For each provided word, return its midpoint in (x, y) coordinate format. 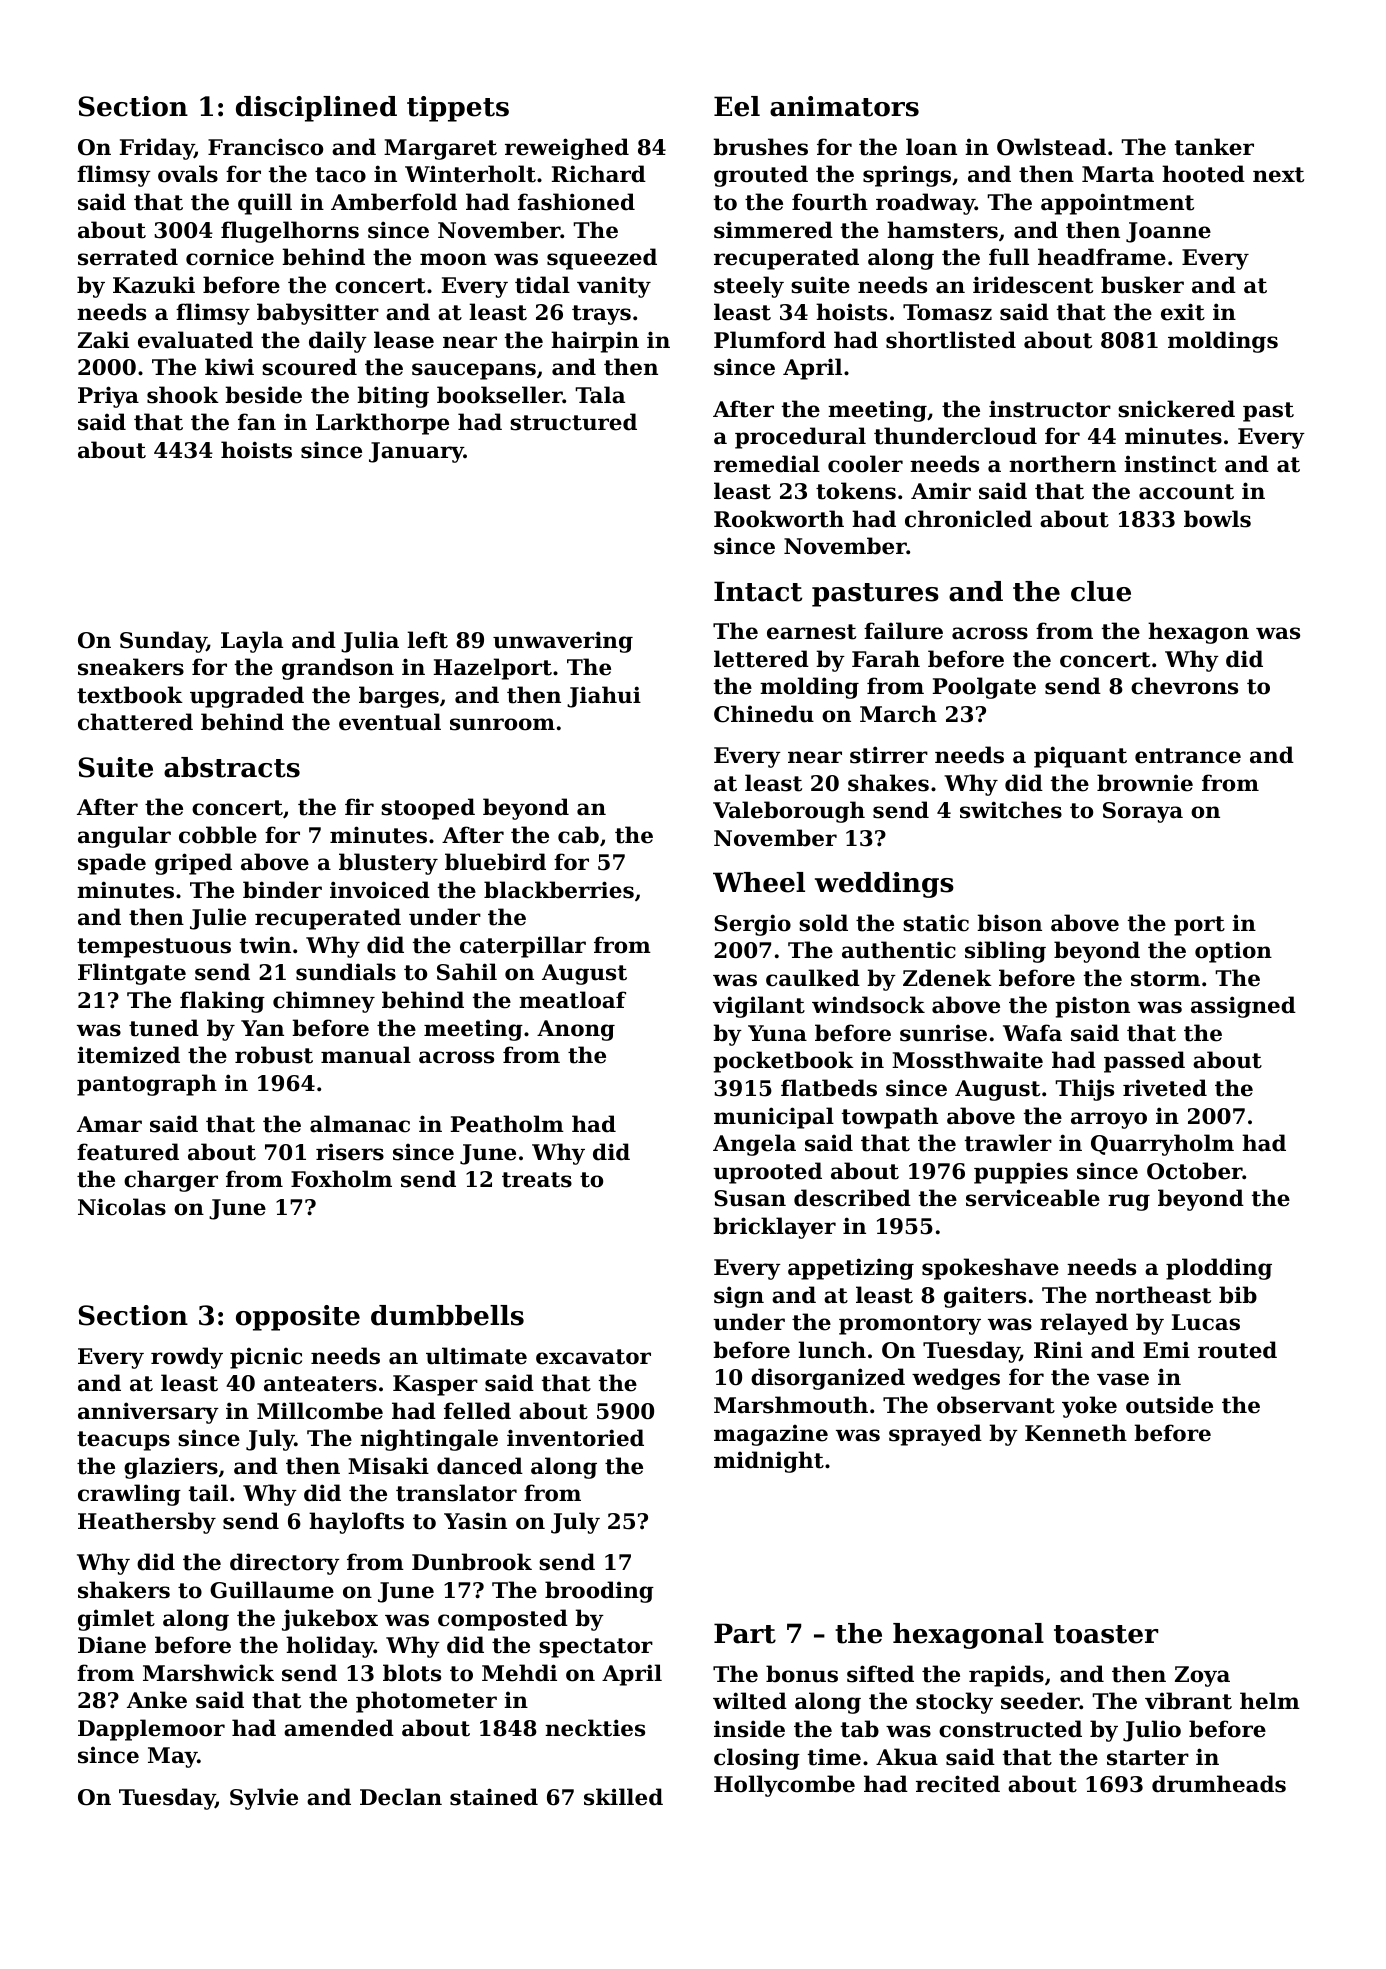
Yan (262, 1028)
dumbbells (447, 1315)
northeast (1153, 1295)
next (1278, 175)
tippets (458, 109)
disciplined (316, 109)
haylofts (356, 1523)
